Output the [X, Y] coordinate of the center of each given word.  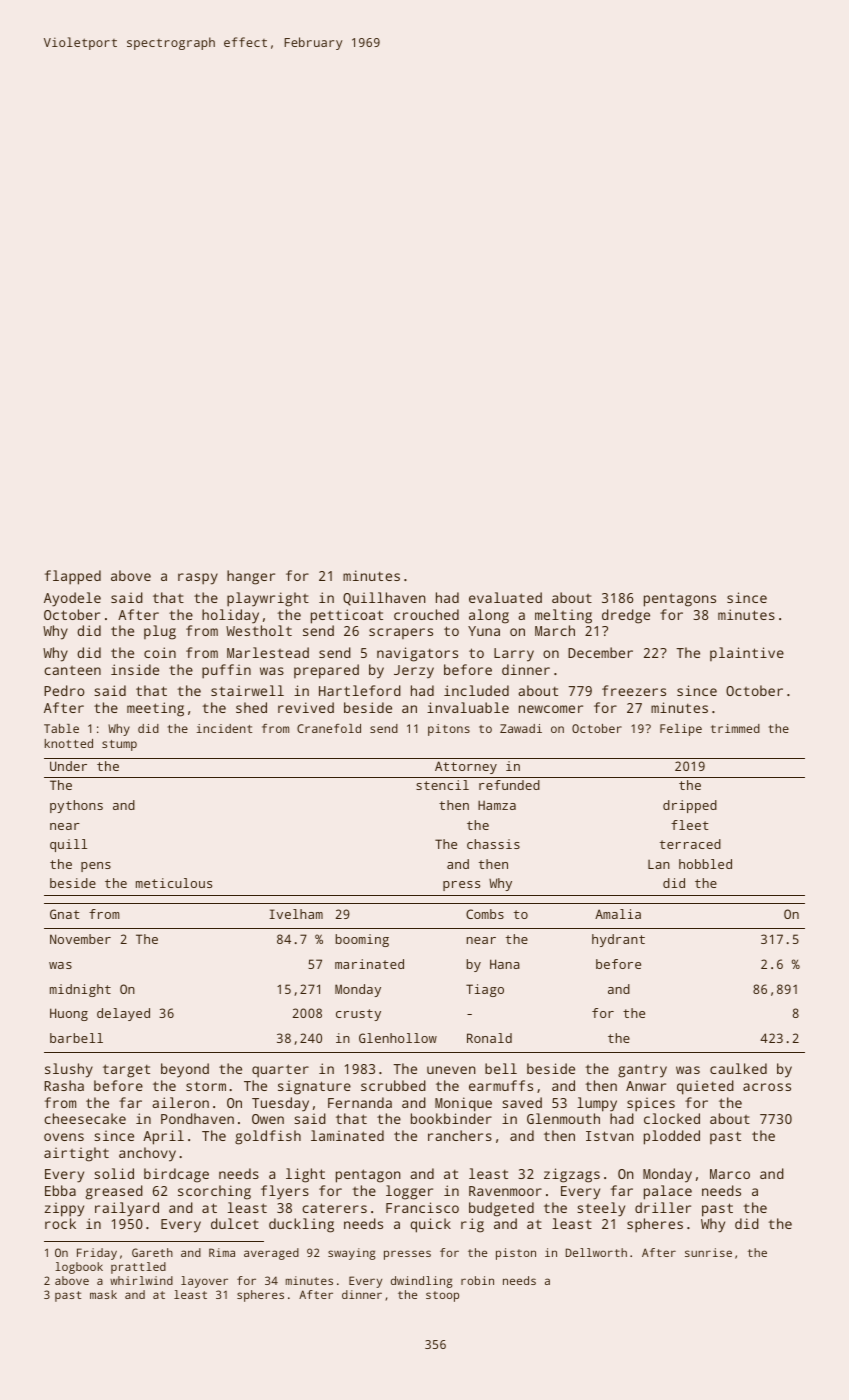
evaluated [505, 597]
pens [96, 867]
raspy [198, 579]
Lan [659, 864]
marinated [369, 964]
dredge [626, 616]
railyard [127, 1209]
